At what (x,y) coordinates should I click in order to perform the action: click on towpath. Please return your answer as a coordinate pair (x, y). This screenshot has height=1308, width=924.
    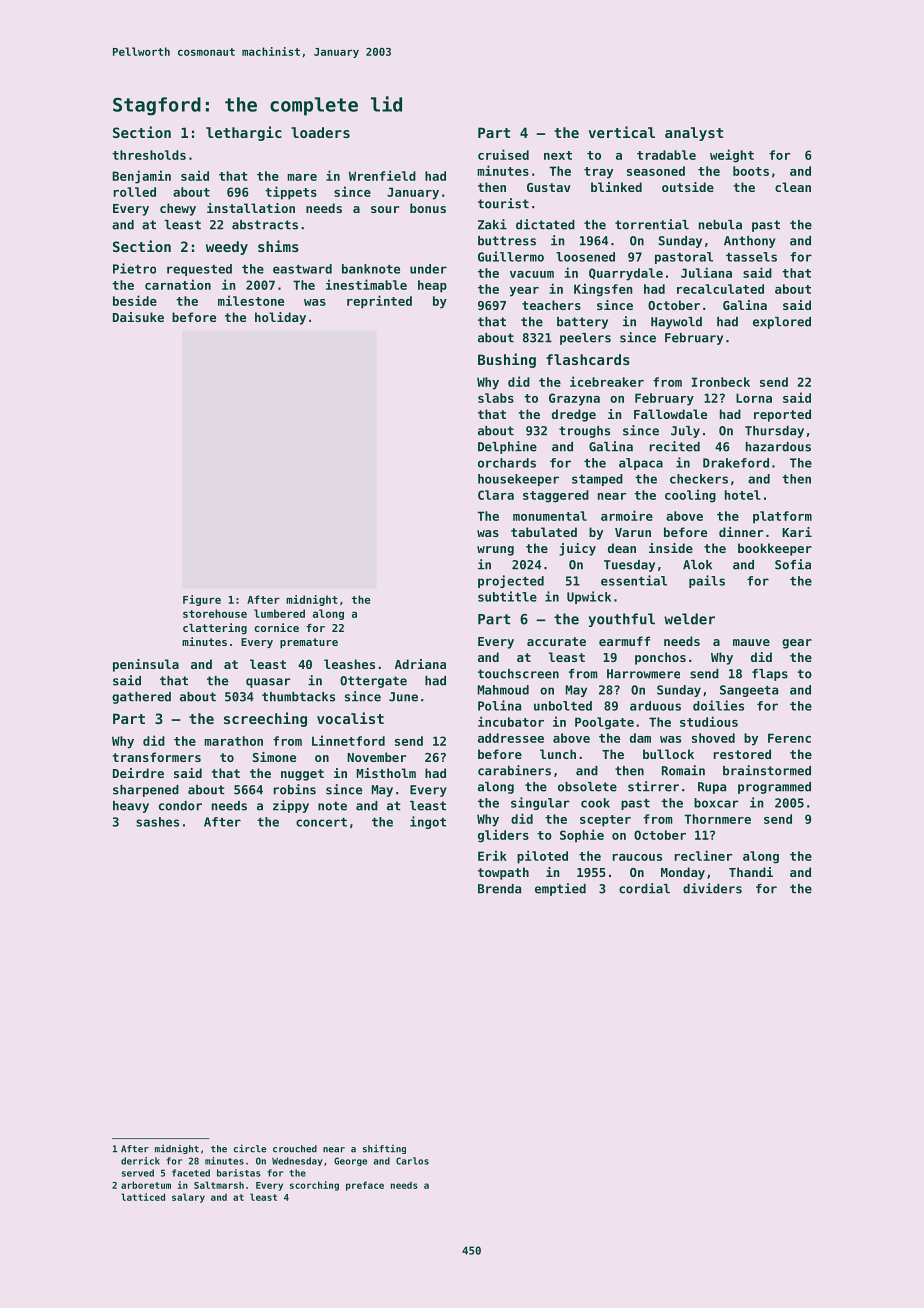
    Looking at the image, I should click on (503, 873).
